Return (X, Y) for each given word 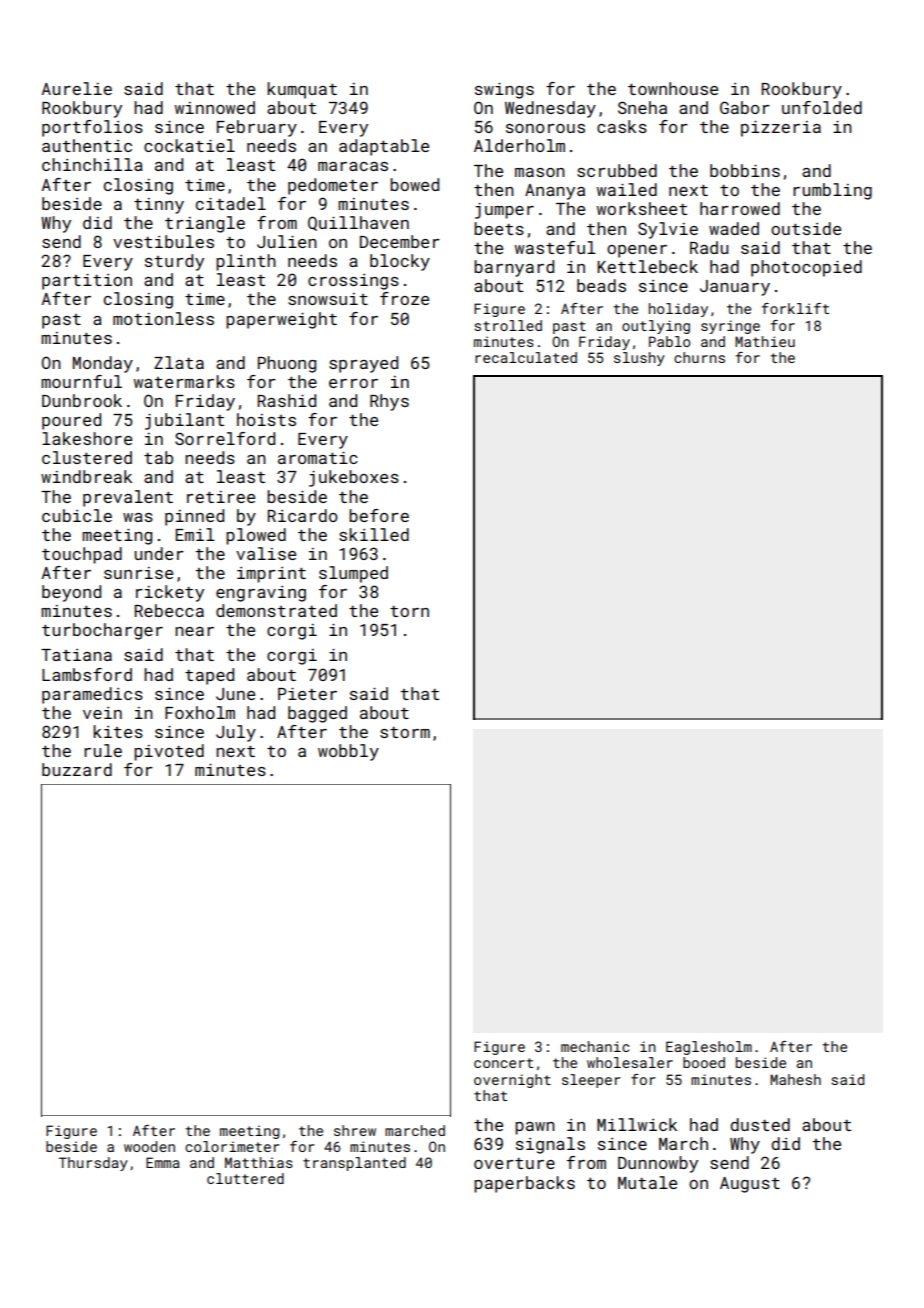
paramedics (92, 695)
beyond (71, 593)
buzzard (77, 769)
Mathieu (765, 341)
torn (409, 611)
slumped (353, 574)
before (379, 515)
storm (405, 732)
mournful (81, 381)
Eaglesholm (709, 1048)
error (353, 383)
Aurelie (76, 88)
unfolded (822, 107)
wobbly (348, 752)
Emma (163, 1162)
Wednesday (550, 109)
